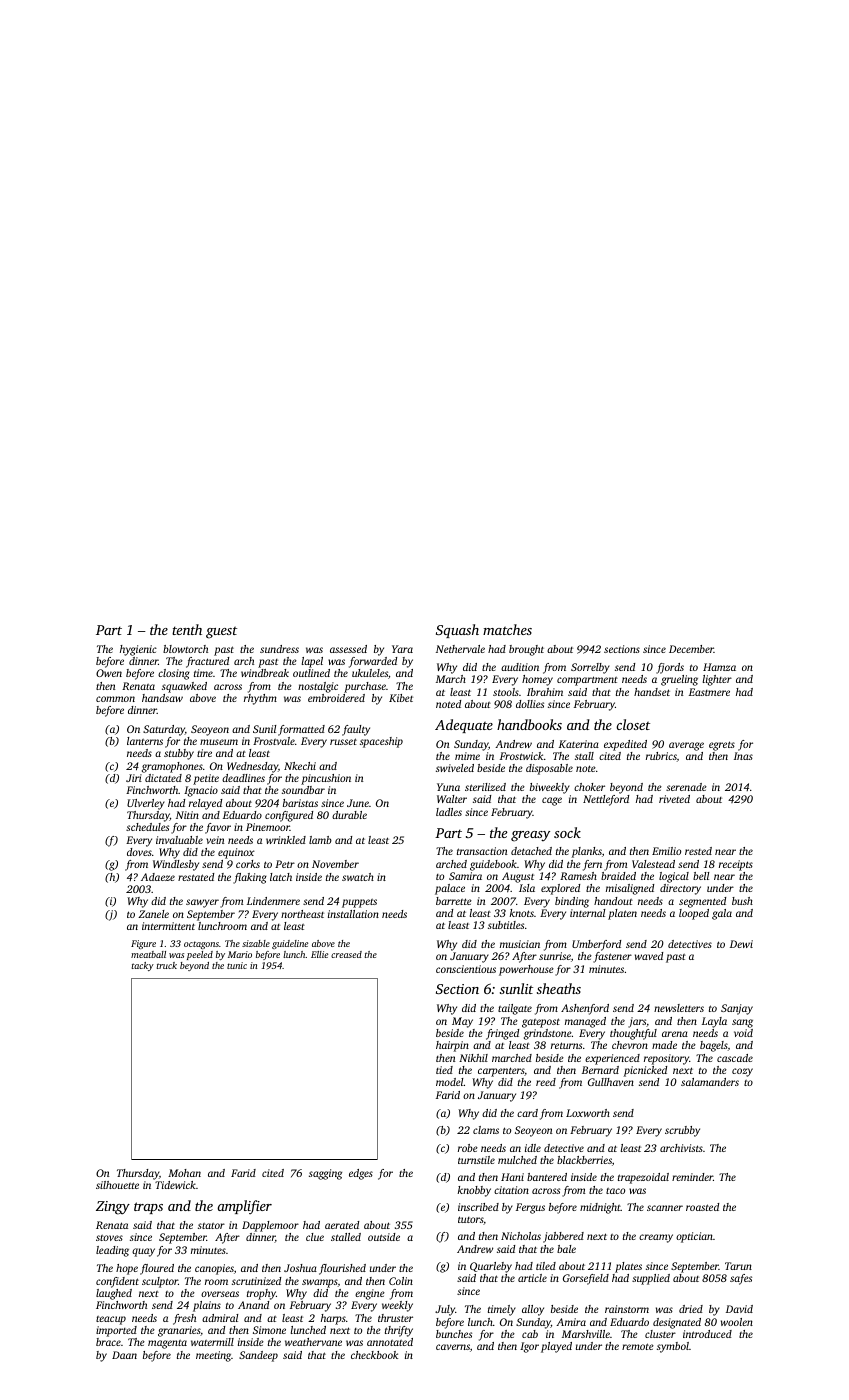 The image size is (849, 1400). What do you see at coordinates (737, 1322) in the screenshot?
I see `woolen` at bounding box center [737, 1322].
